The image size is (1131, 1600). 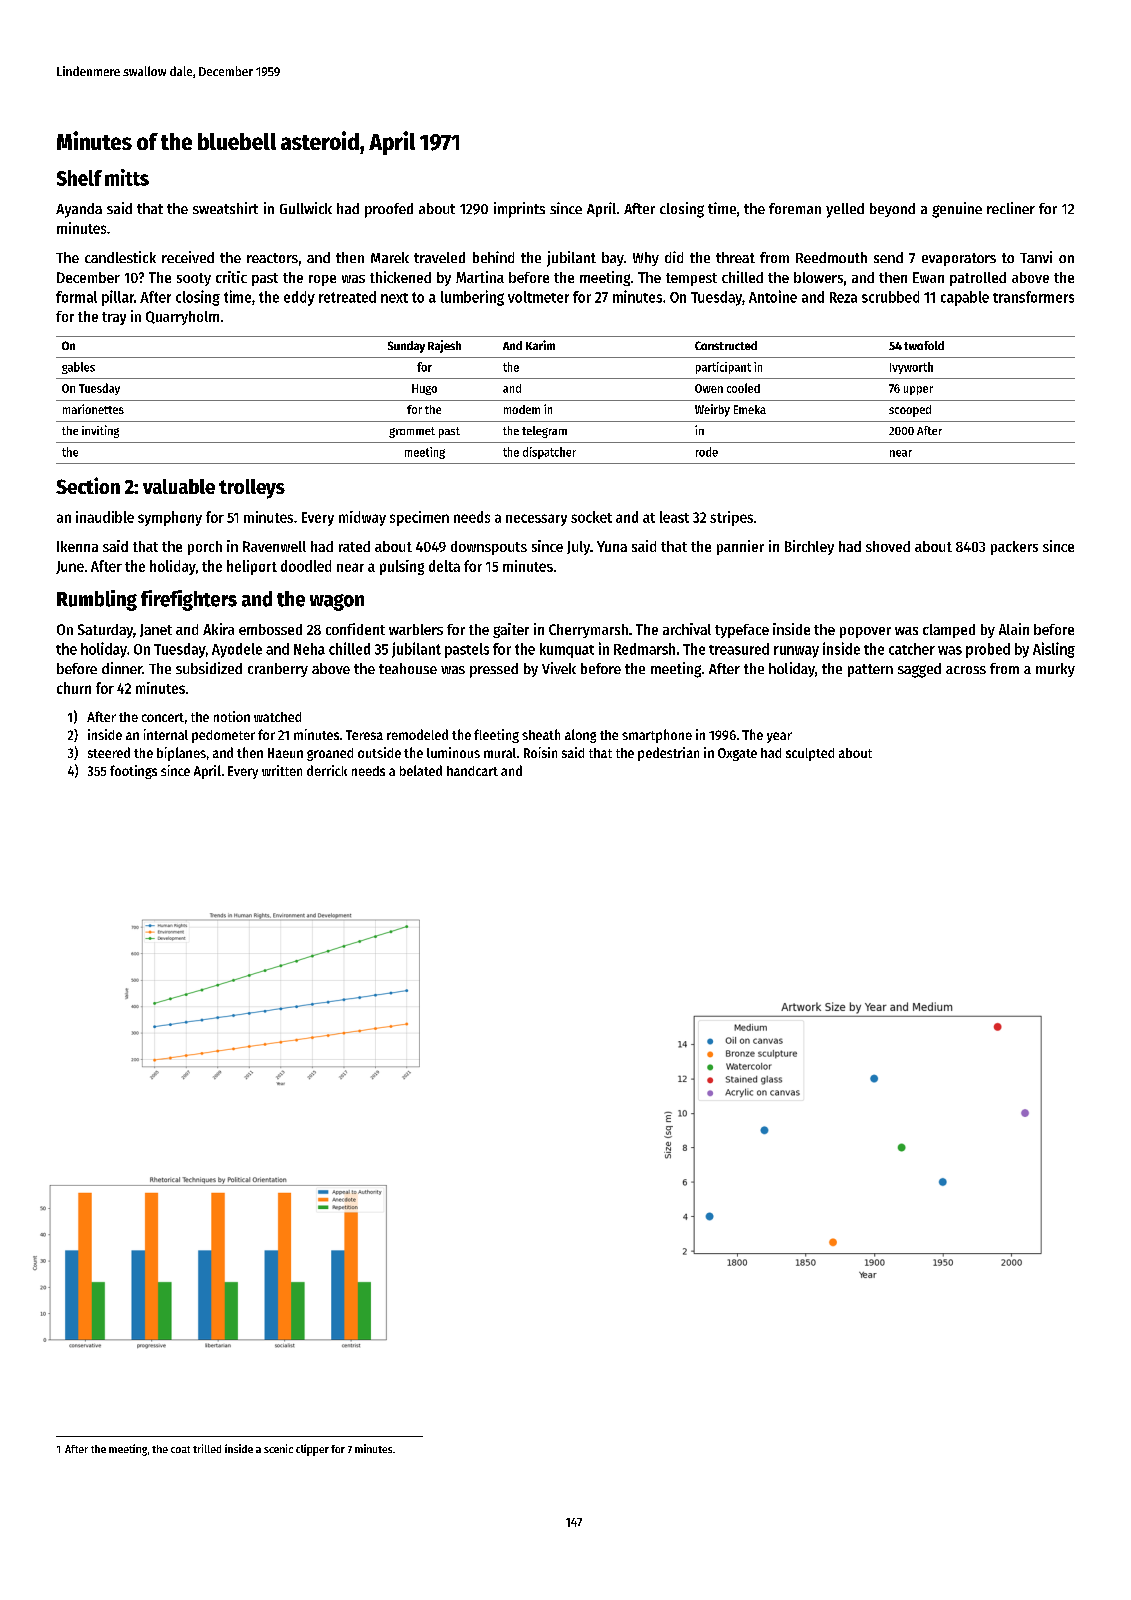 What do you see at coordinates (77, 546) in the page?
I see `Ikenna` at bounding box center [77, 546].
